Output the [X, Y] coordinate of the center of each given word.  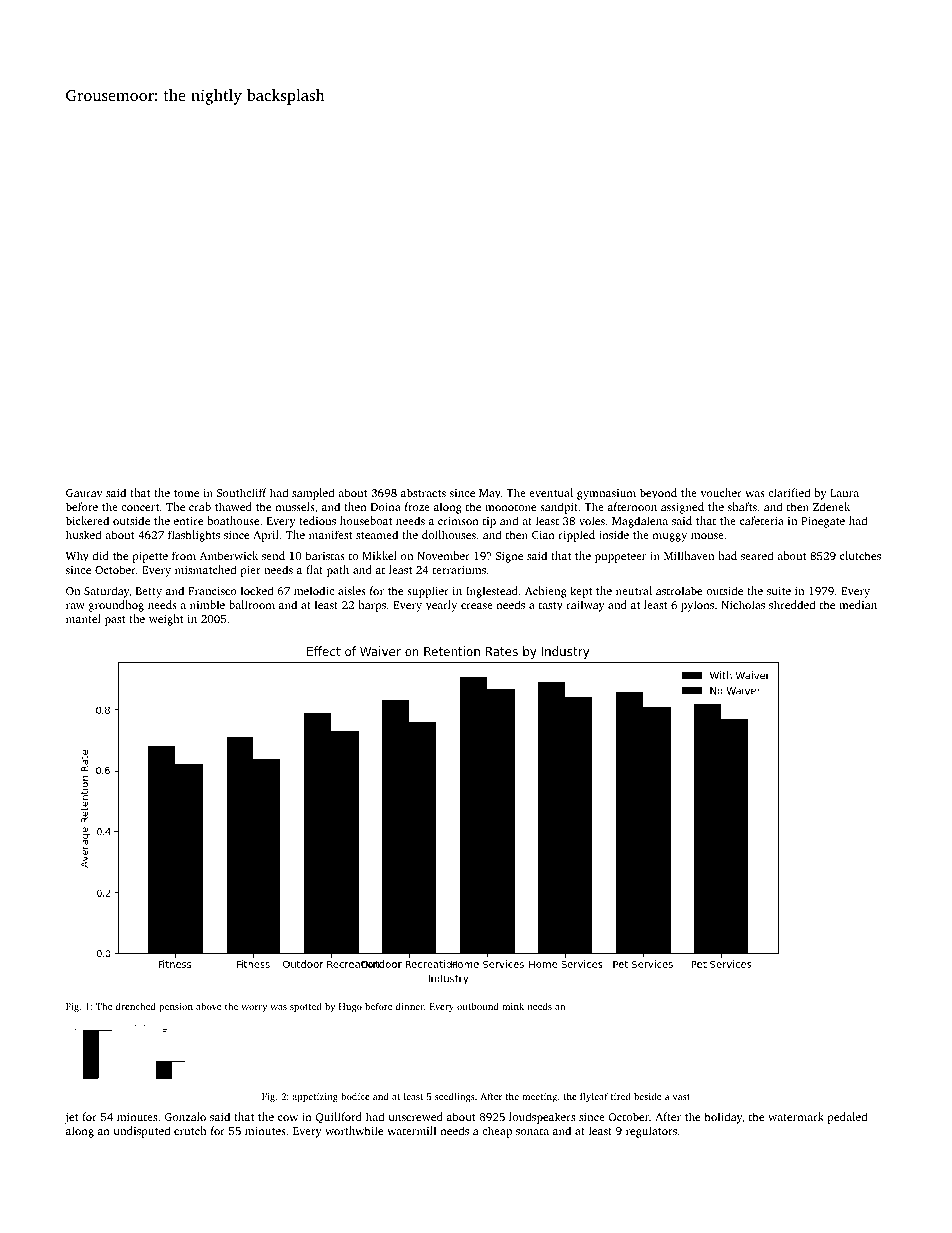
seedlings [455, 1097]
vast [681, 1097]
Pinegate [823, 522]
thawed [233, 506]
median [858, 604]
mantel [83, 618]
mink [513, 1006]
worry [254, 1008]
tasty [551, 607]
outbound [478, 1006]
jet [72, 1118]
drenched [136, 1006]
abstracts [423, 492]
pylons [697, 606]
